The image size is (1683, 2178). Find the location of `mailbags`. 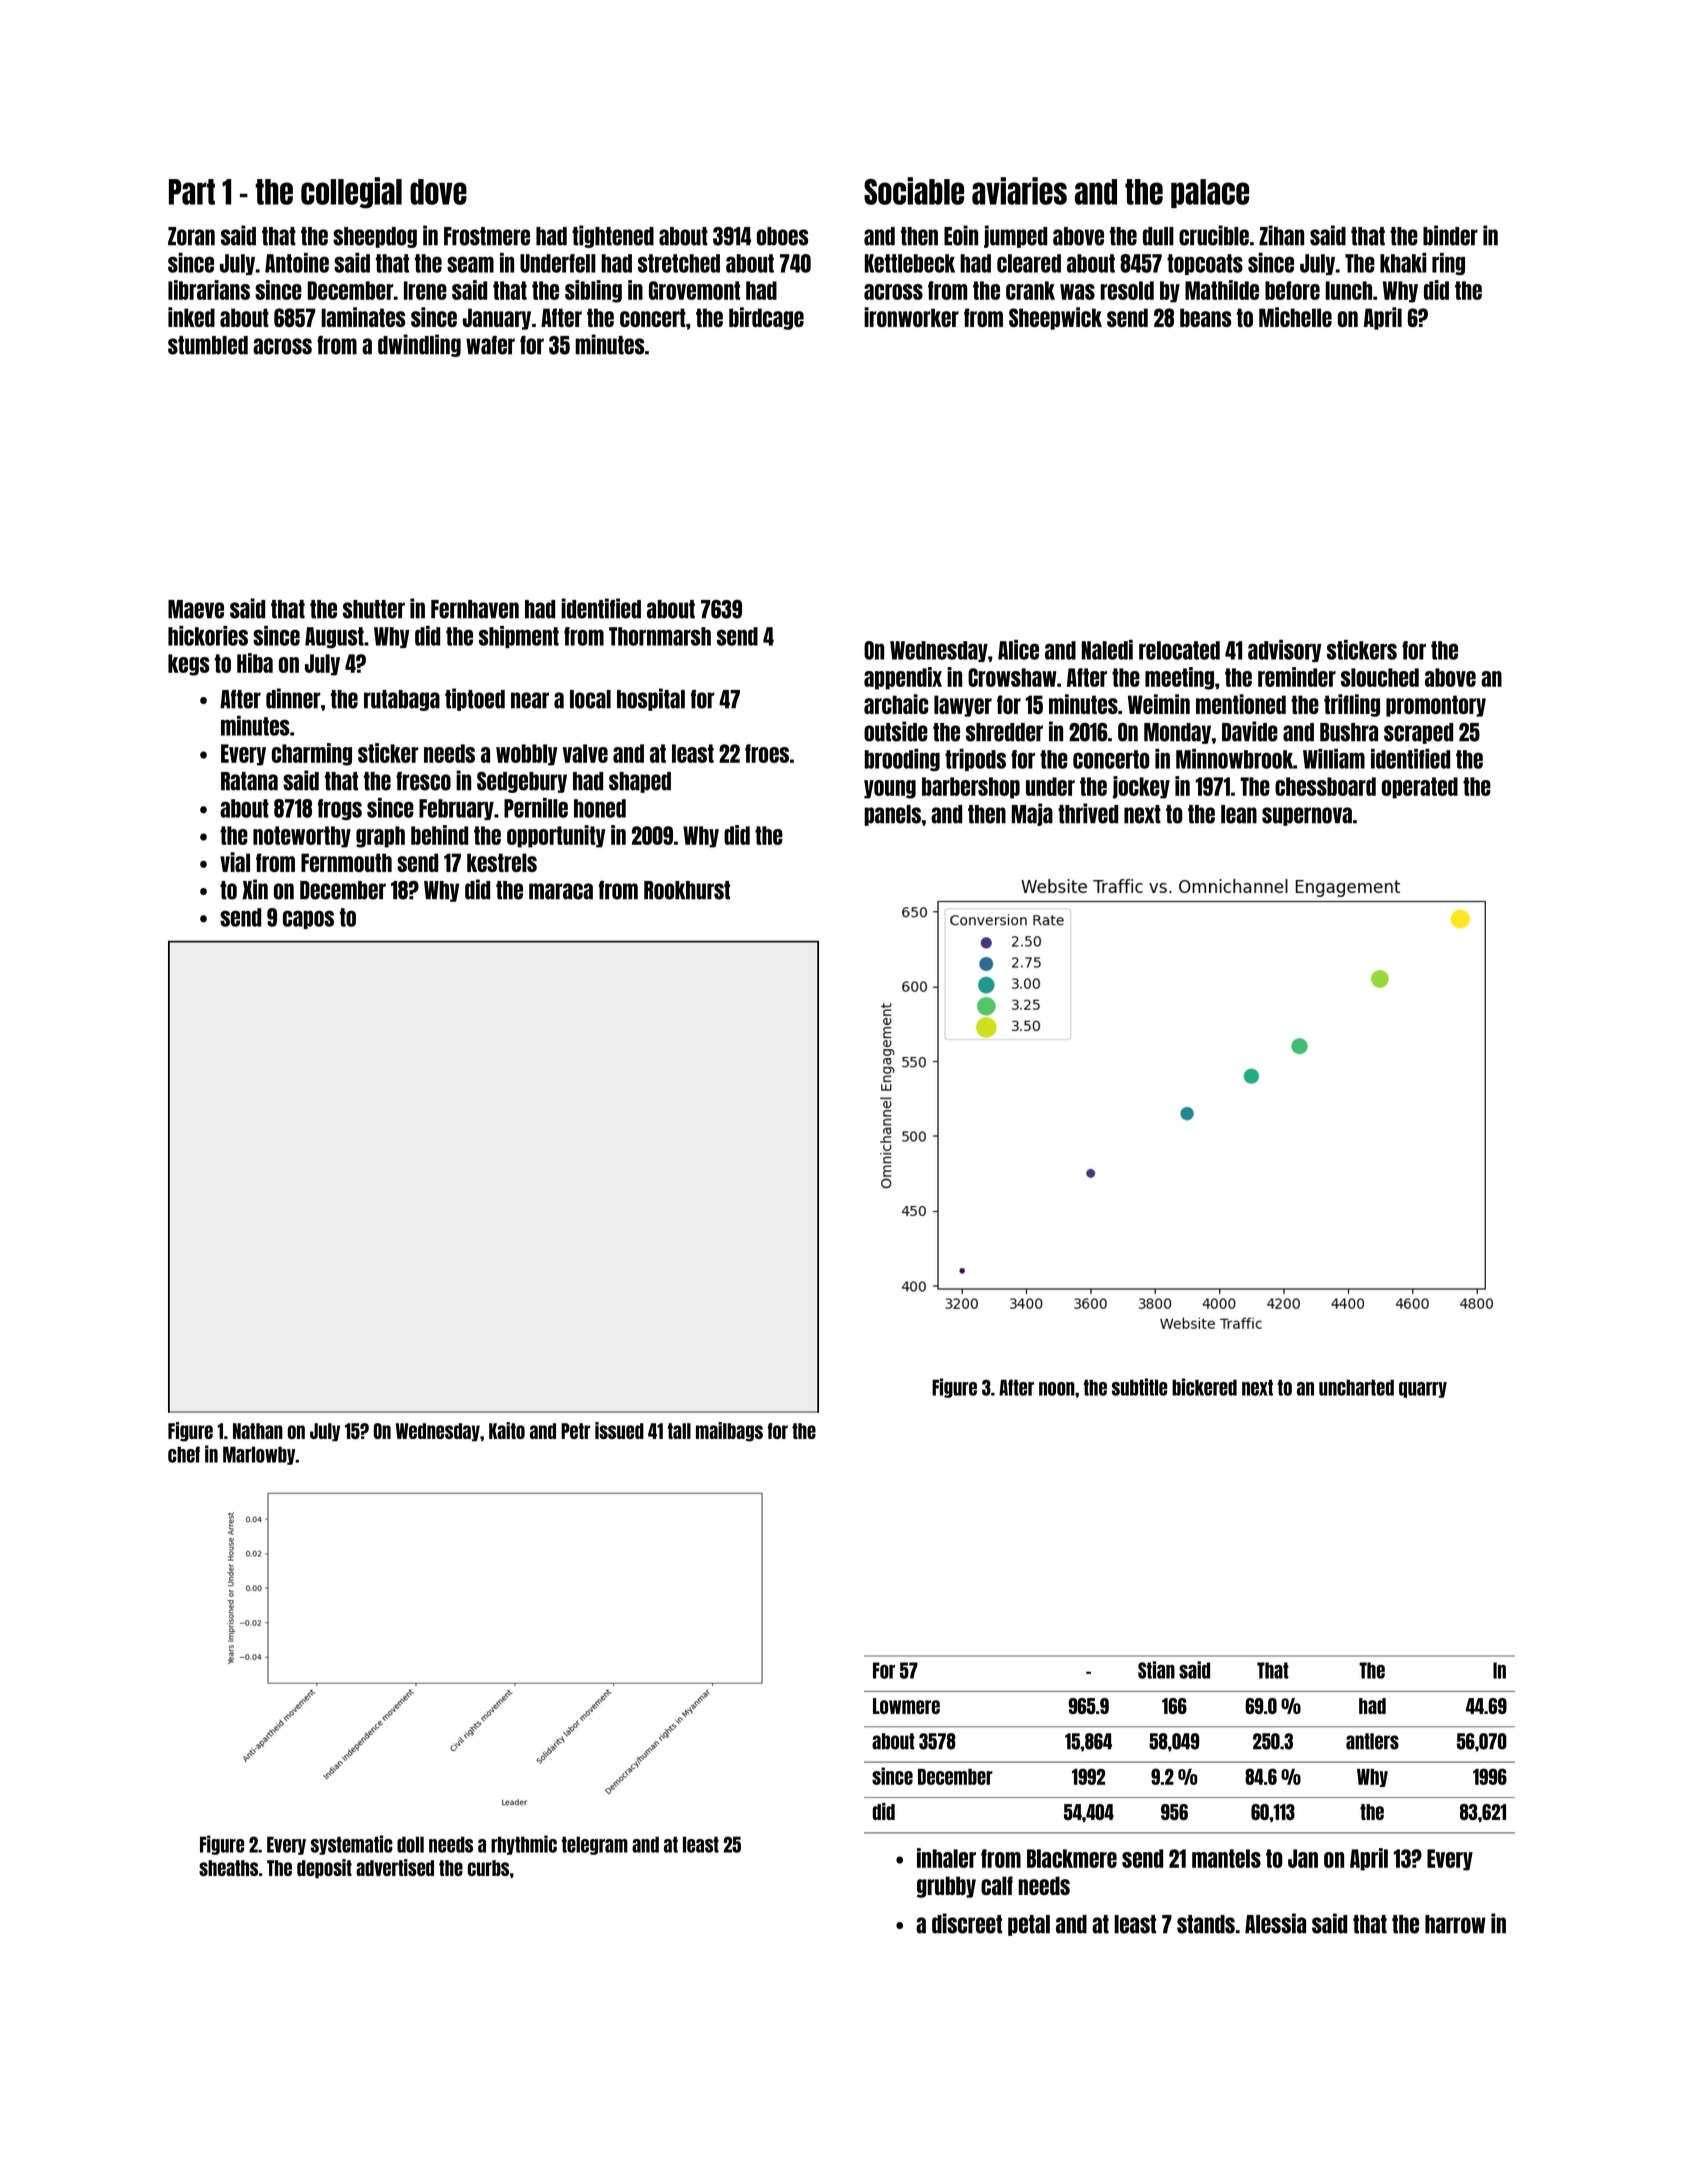

mailbags is located at coordinates (729, 1432).
